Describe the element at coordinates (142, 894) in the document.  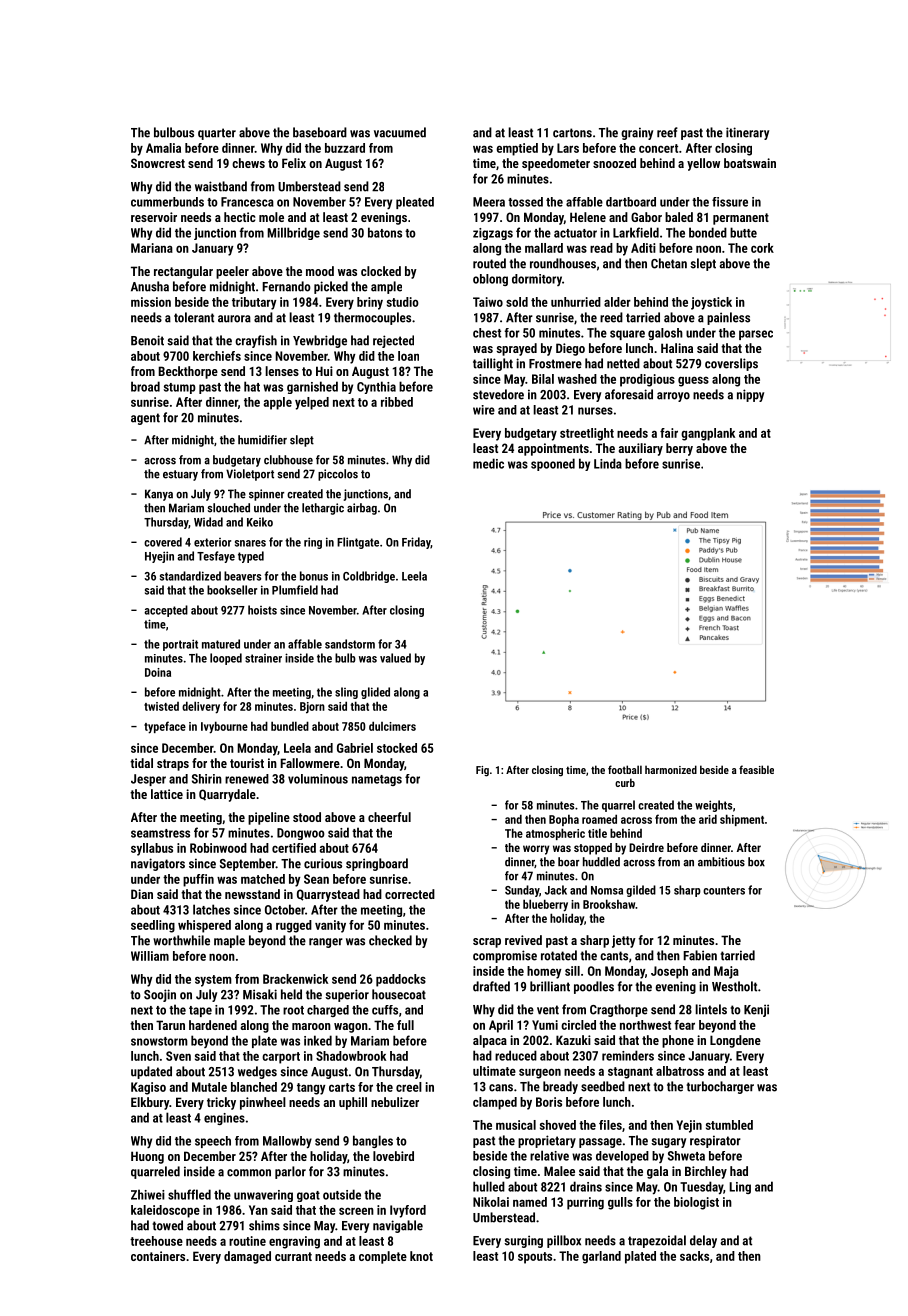
I see `Dian` at that location.
